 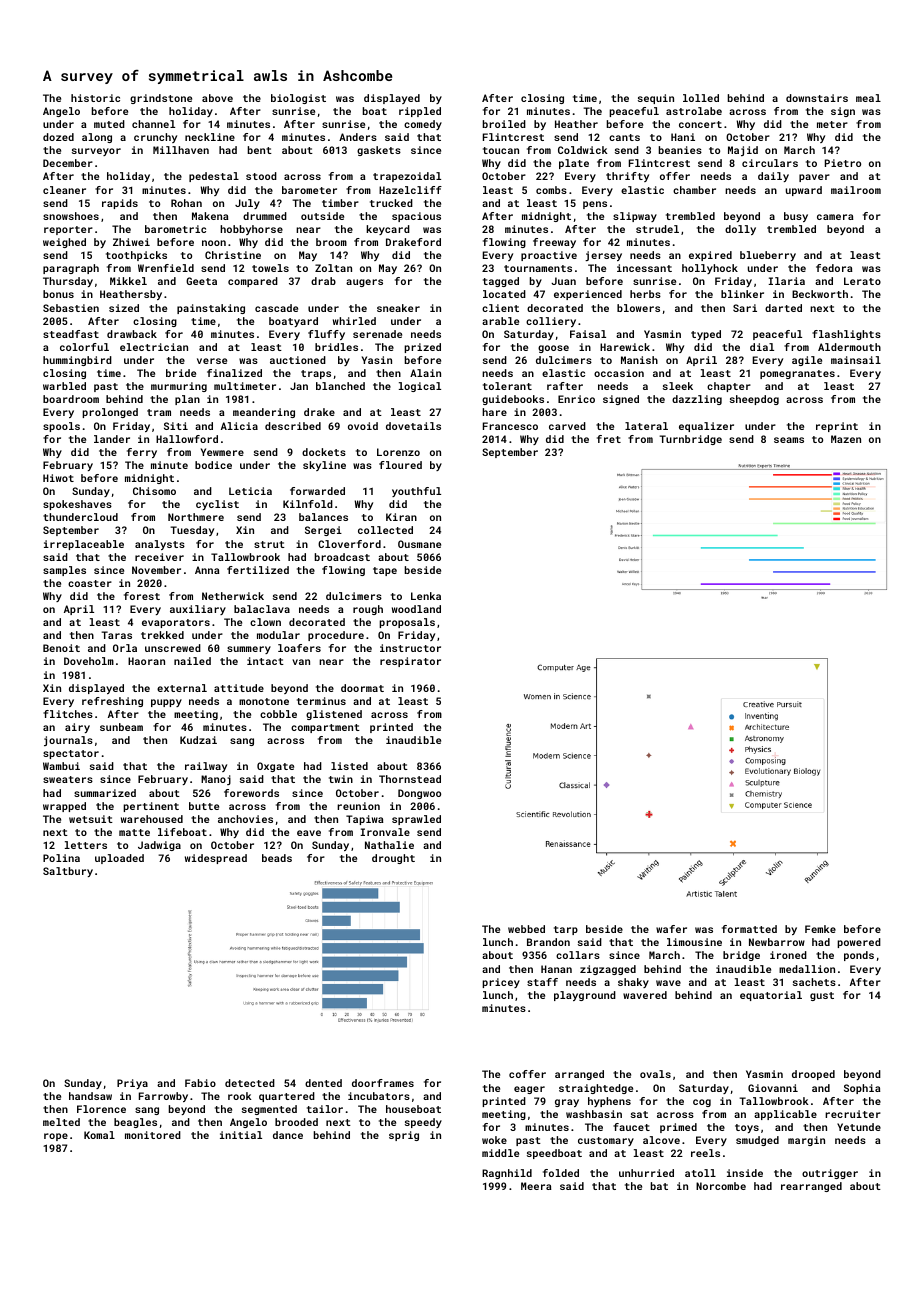 I want to click on Anna, so click(x=207, y=570).
